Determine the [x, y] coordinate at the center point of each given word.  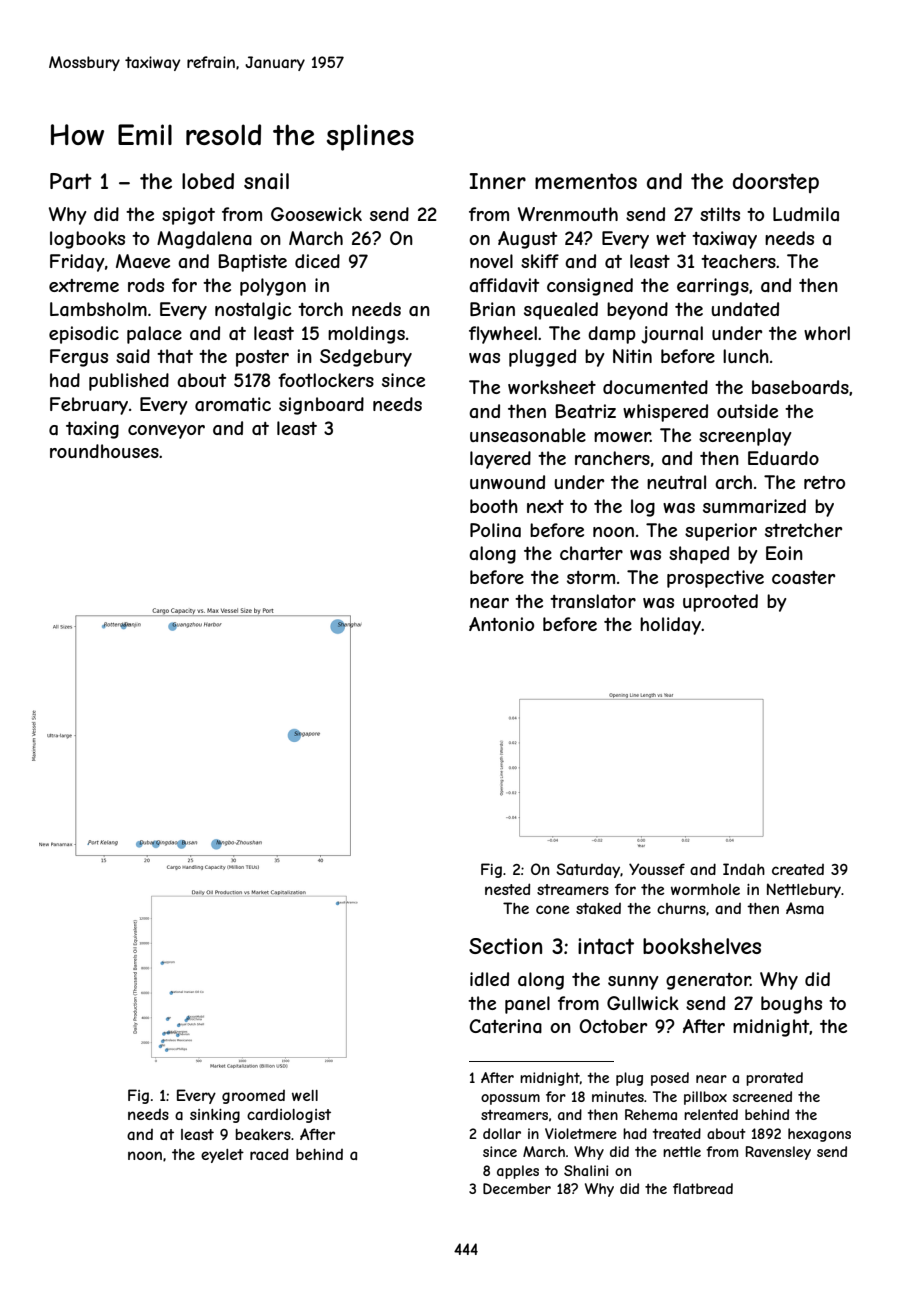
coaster [803, 578]
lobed [208, 181]
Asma [805, 908]
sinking [215, 1116]
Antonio [501, 624]
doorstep [776, 183]
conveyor [166, 432]
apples [518, 1172]
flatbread [703, 1188]
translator [593, 601]
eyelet [222, 1156]
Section [505, 946]
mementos [586, 181]
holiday [670, 626]
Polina [495, 530]
